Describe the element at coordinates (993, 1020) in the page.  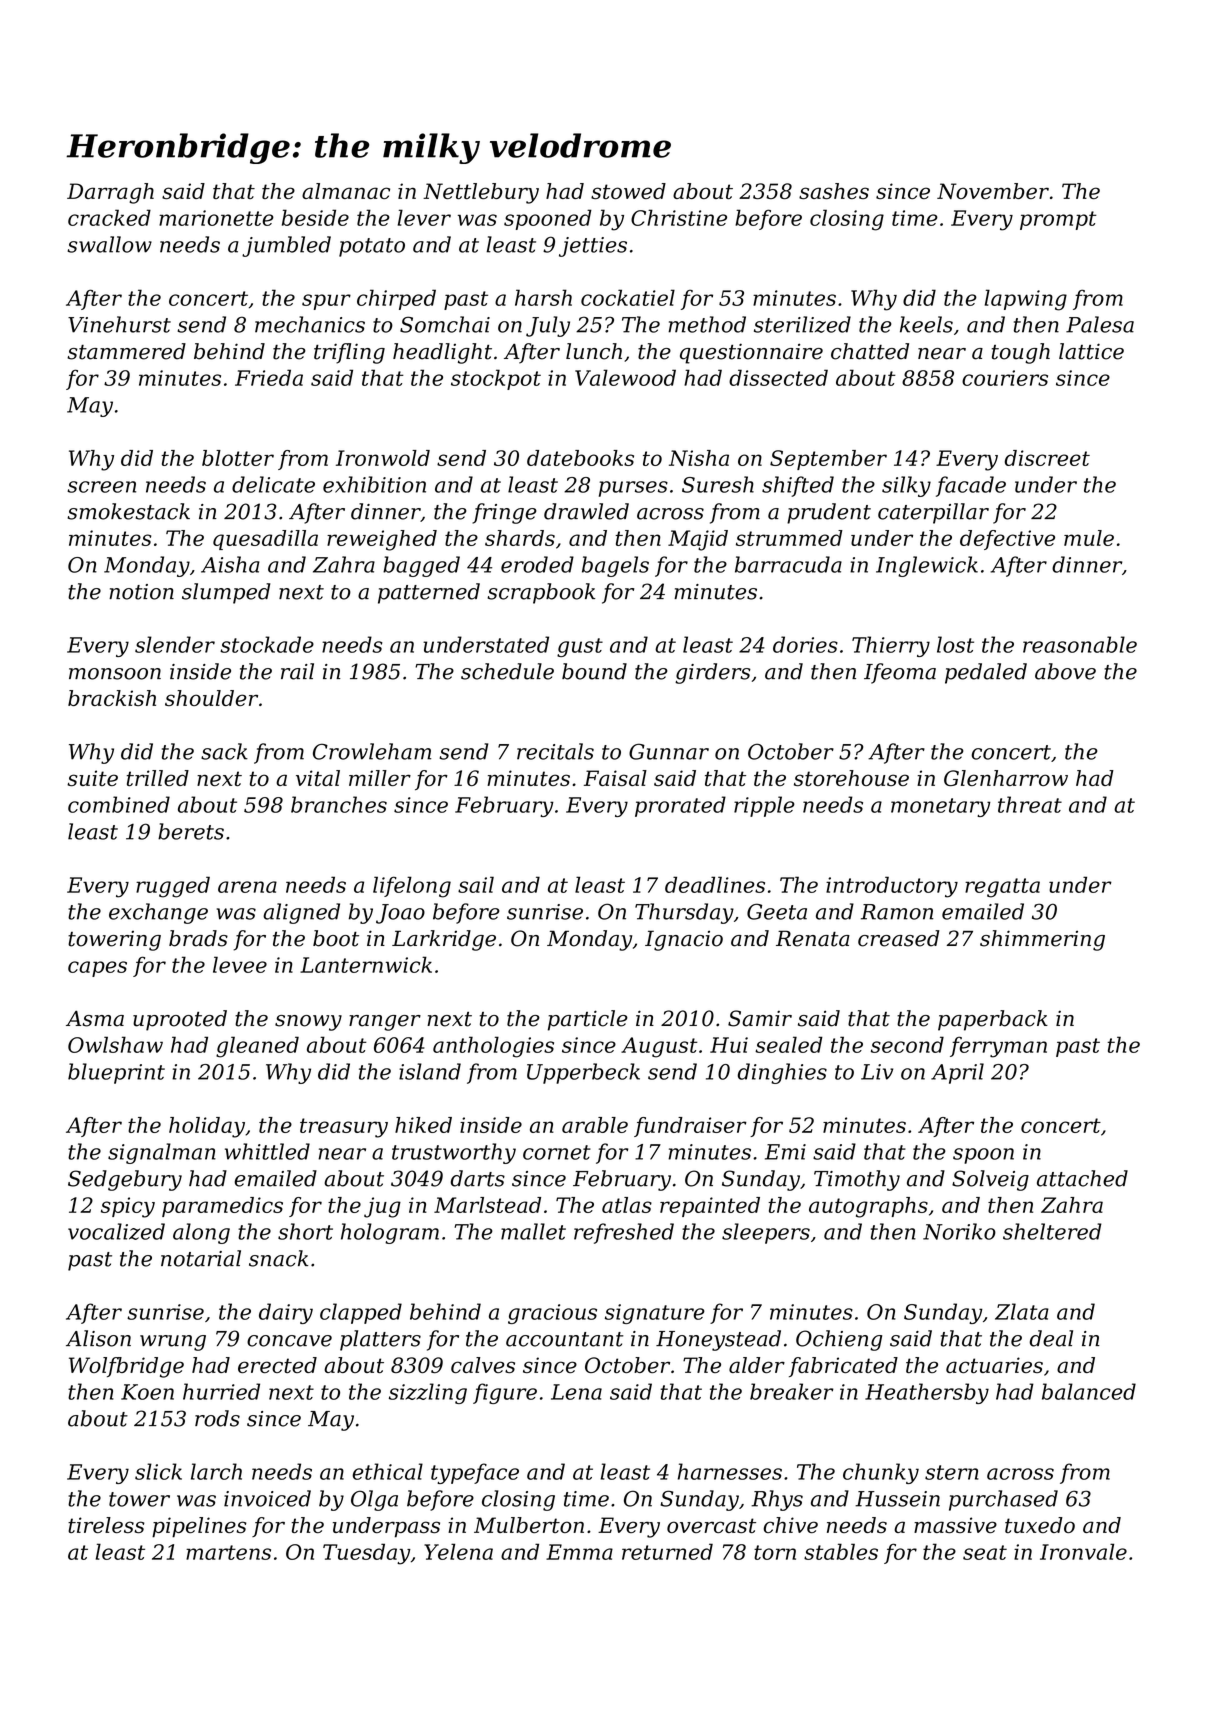
I see `paperback` at that location.
